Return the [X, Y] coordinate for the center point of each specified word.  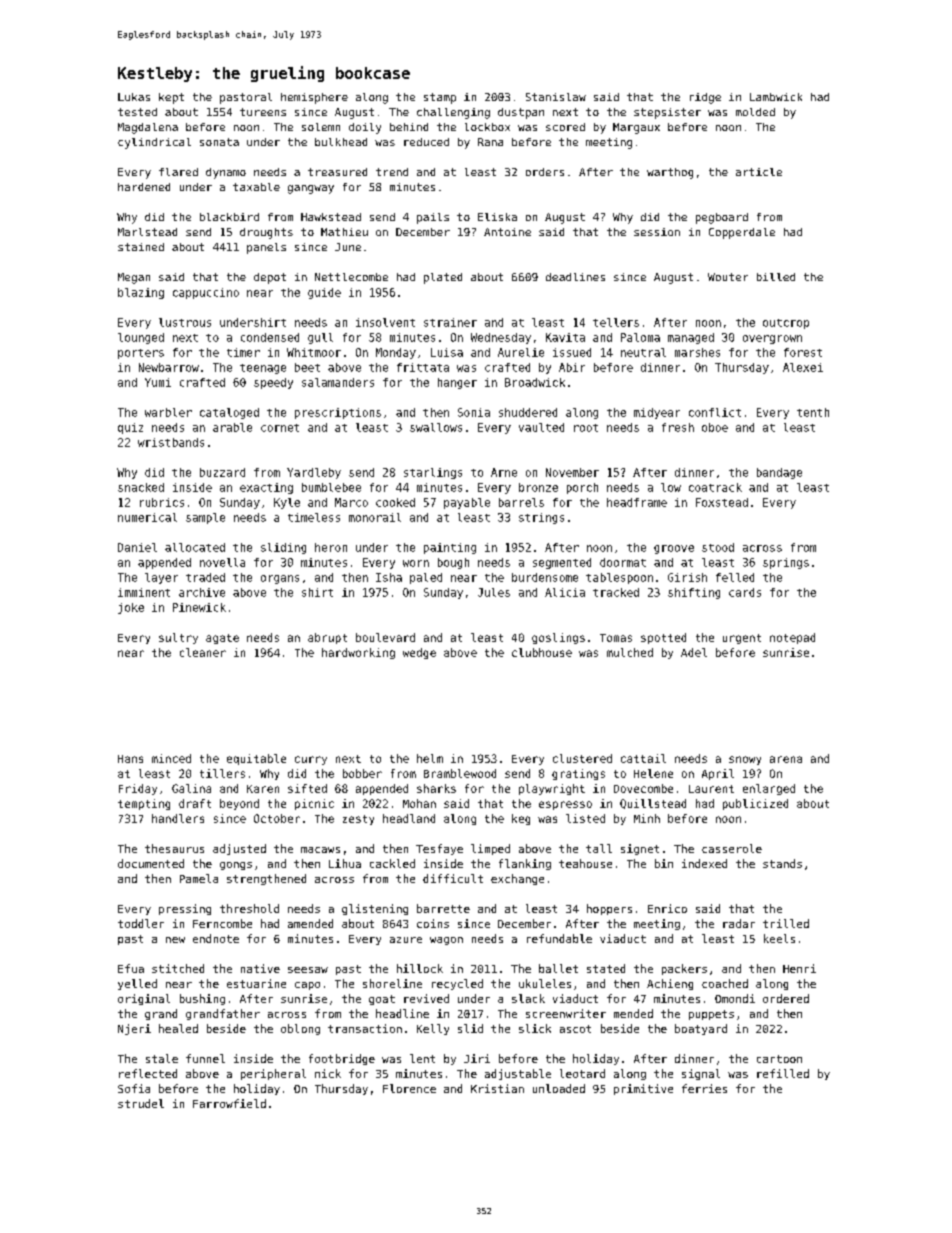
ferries [704, 1088]
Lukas [134, 97]
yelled [137, 984]
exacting [266, 488]
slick [535, 1028]
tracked [616, 592]
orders [545, 172]
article [759, 172]
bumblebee [331, 487]
